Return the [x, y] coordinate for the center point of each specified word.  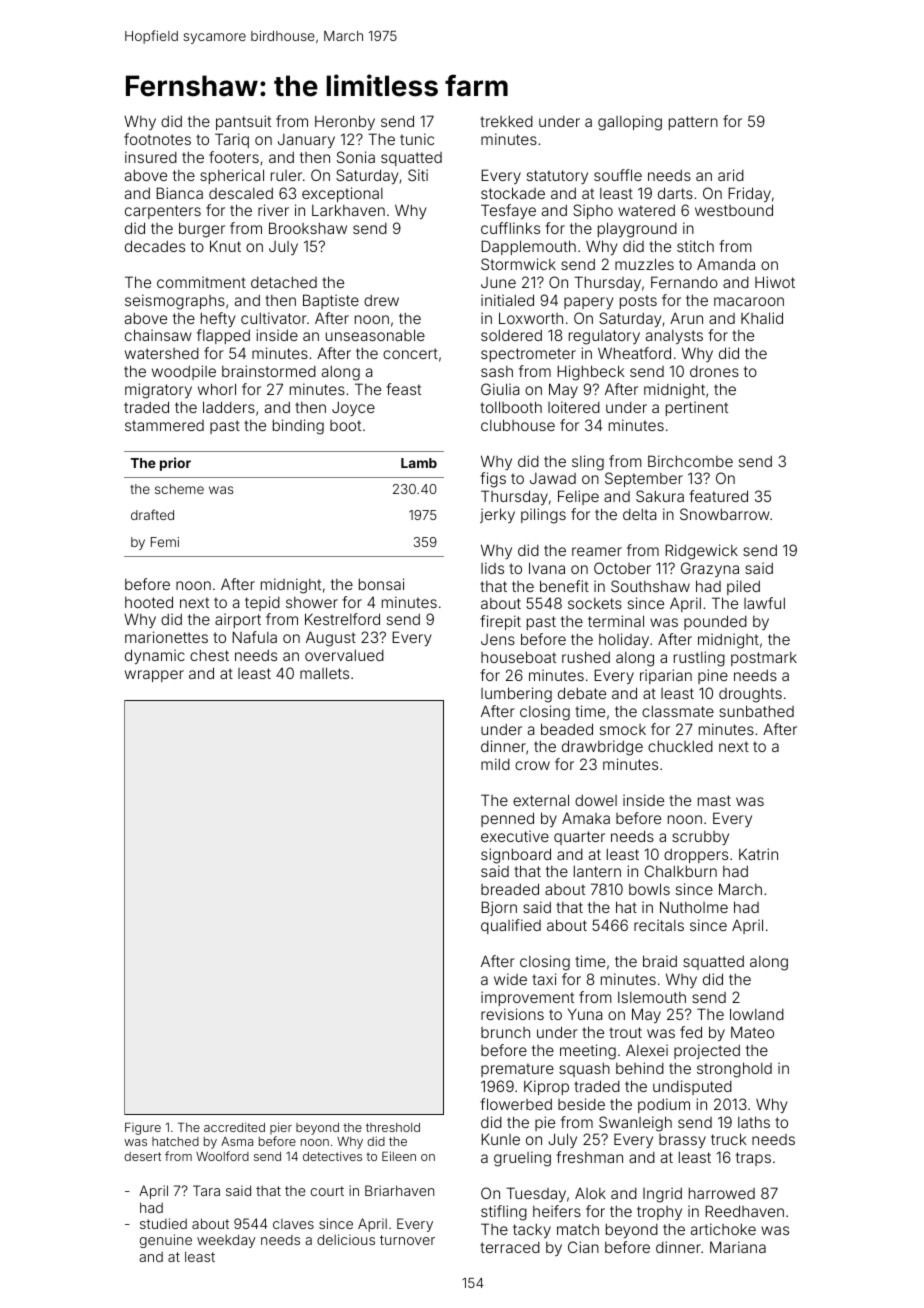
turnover [407, 1240]
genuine [166, 1241]
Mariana [738, 1247]
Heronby [345, 122]
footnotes [157, 139]
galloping [630, 123]
